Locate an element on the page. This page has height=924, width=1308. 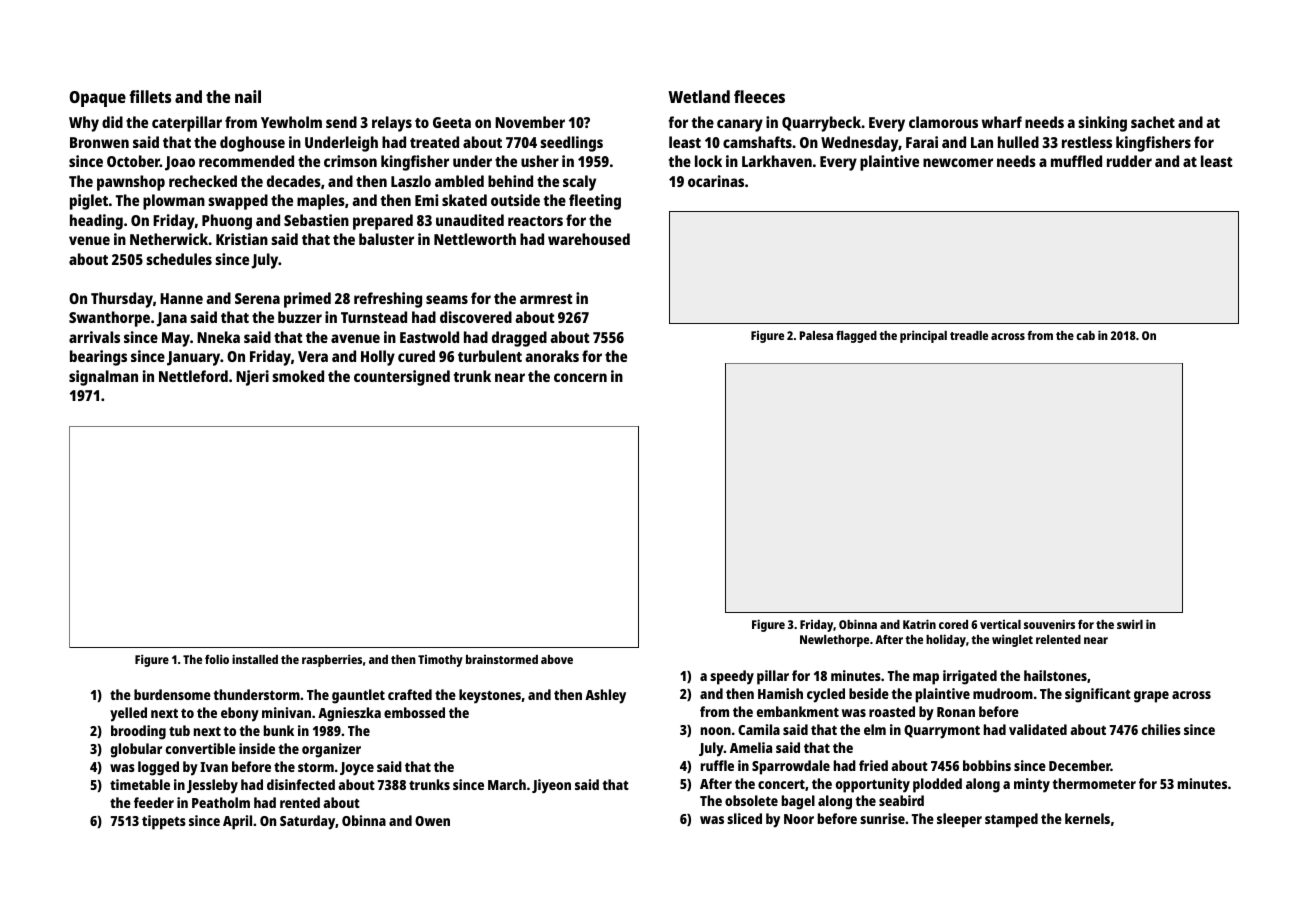
cab is located at coordinates (1085, 335).
